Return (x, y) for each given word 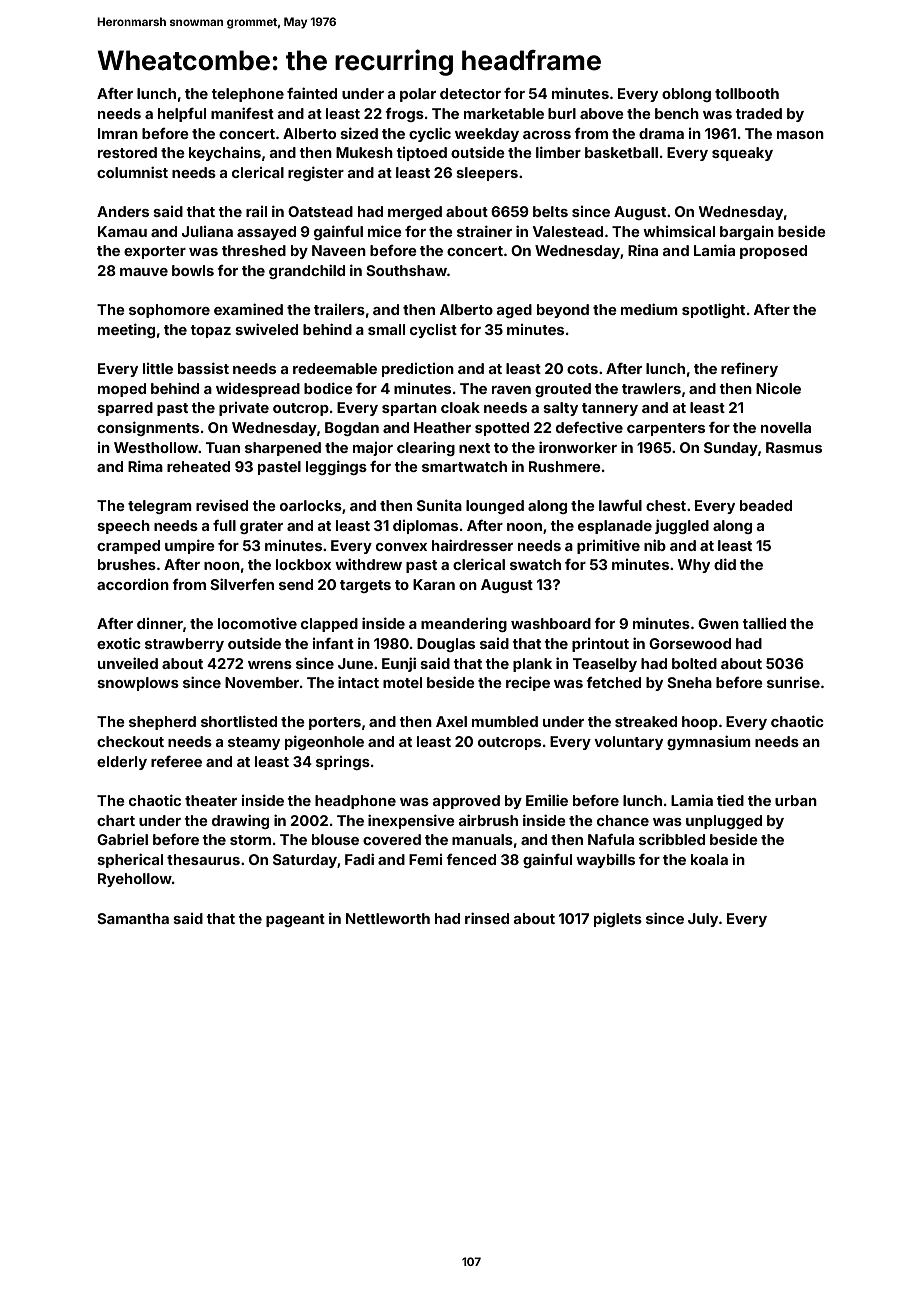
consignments (148, 428)
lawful (620, 505)
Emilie (547, 800)
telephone (247, 95)
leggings (336, 467)
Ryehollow (135, 880)
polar (418, 95)
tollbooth (747, 93)
